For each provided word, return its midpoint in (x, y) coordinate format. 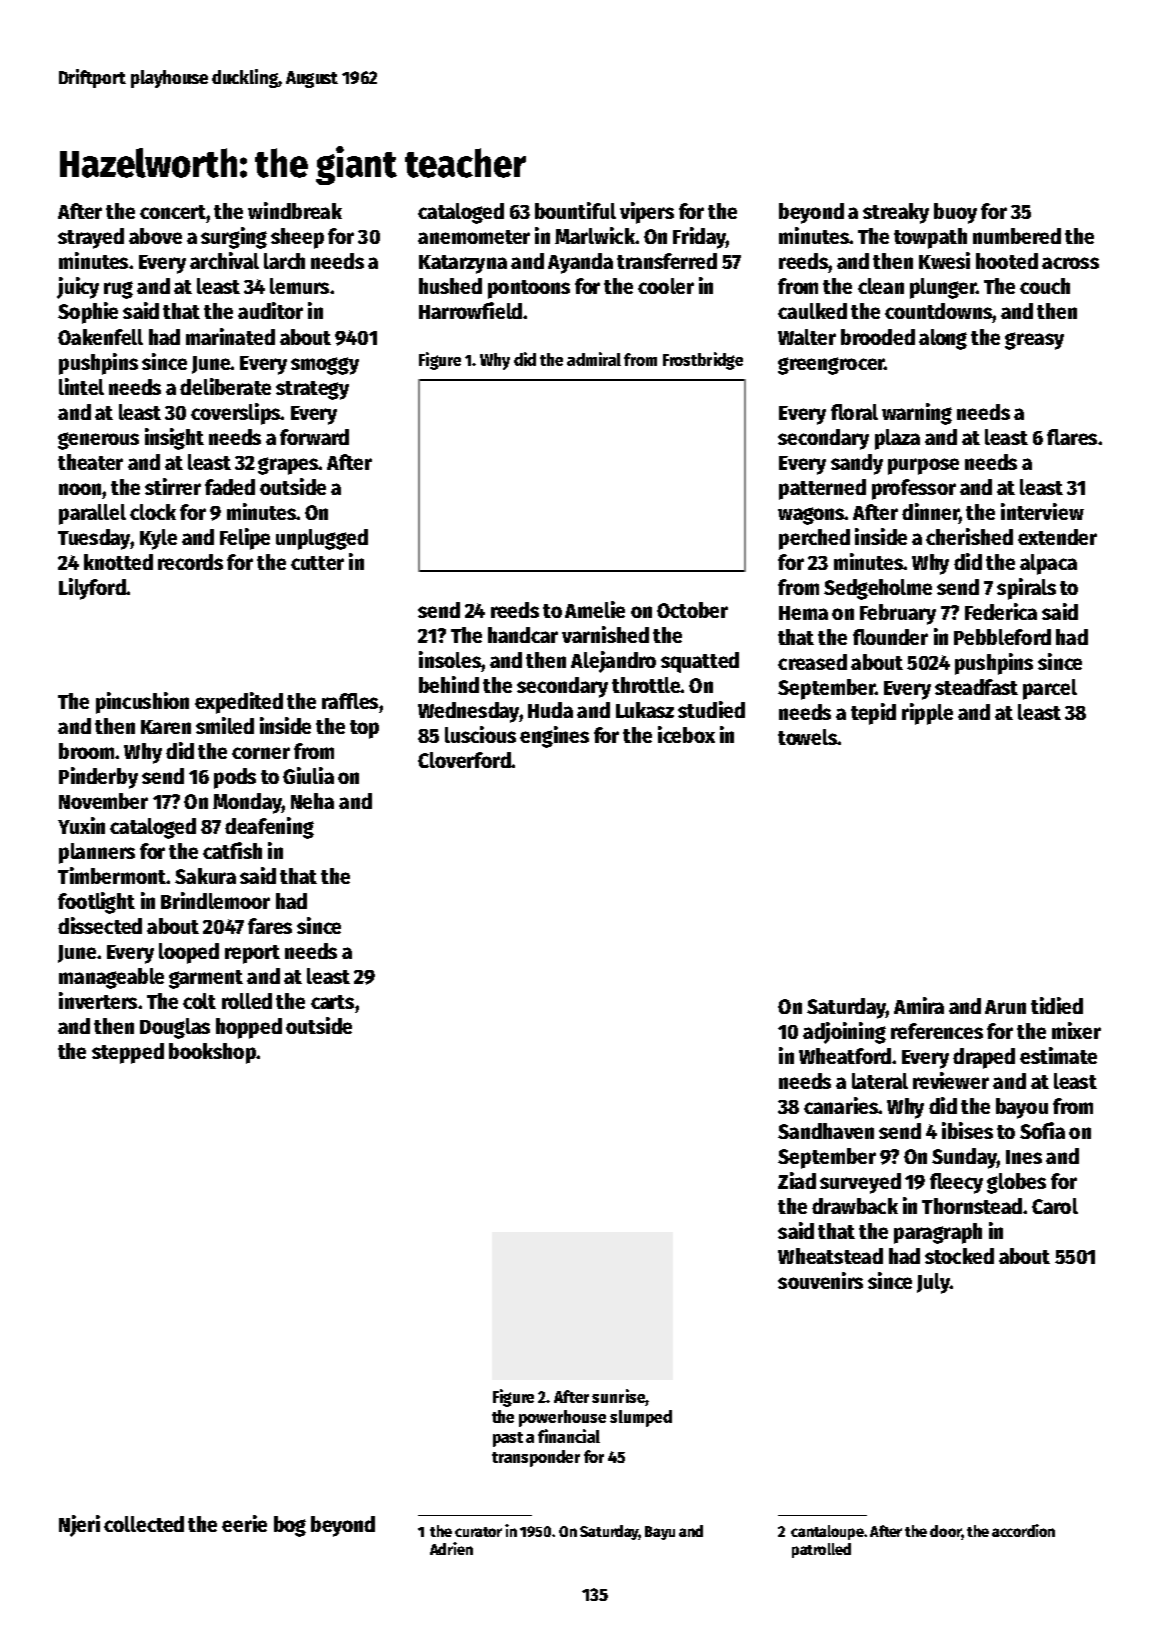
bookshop (212, 1053)
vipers (647, 213)
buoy (955, 213)
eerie (244, 1523)
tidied (1057, 1005)
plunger (943, 288)
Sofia (1042, 1130)
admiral (594, 359)
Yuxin (81, 825)
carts (332, 1002)
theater (90, 462)
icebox (686, 734)
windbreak (295, 210)
